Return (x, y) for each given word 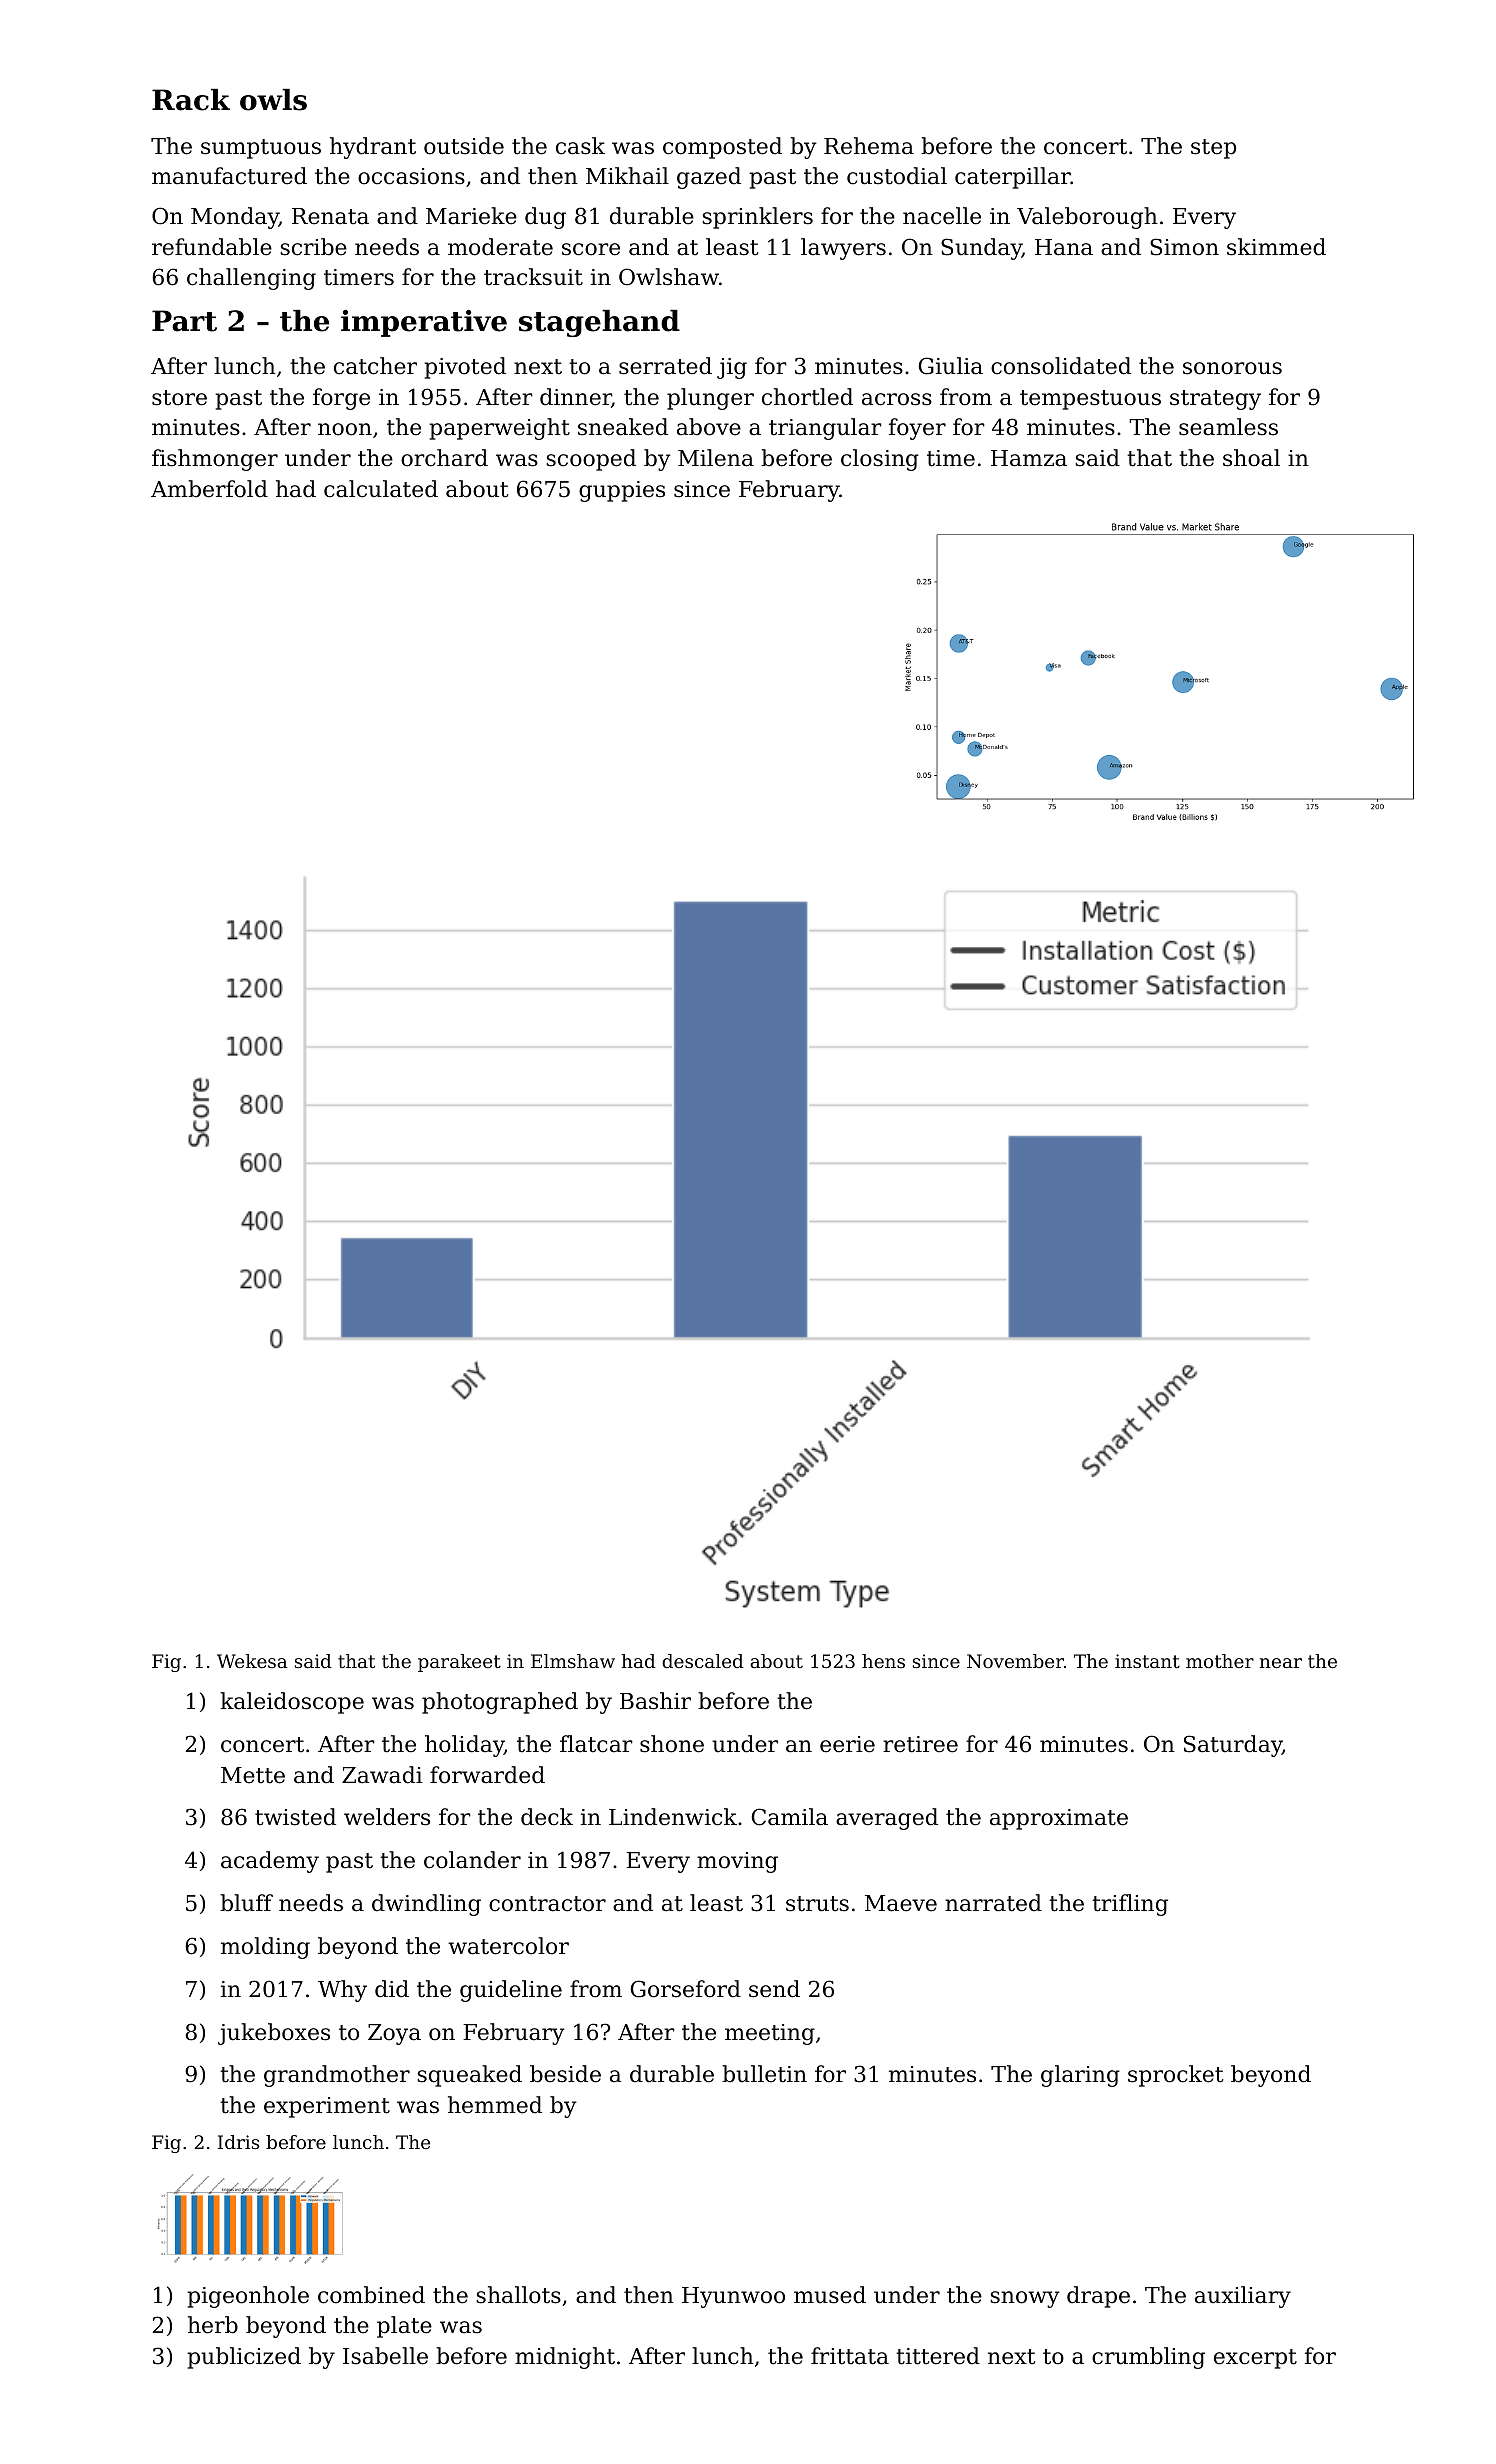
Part (184, 321)
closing (880, 460)
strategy (1215, 400)
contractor (547, 1904)
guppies (622, 491)
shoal (1251, 458)
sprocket (1175, 2076)
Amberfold (209, 489)
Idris (238, 2142)
